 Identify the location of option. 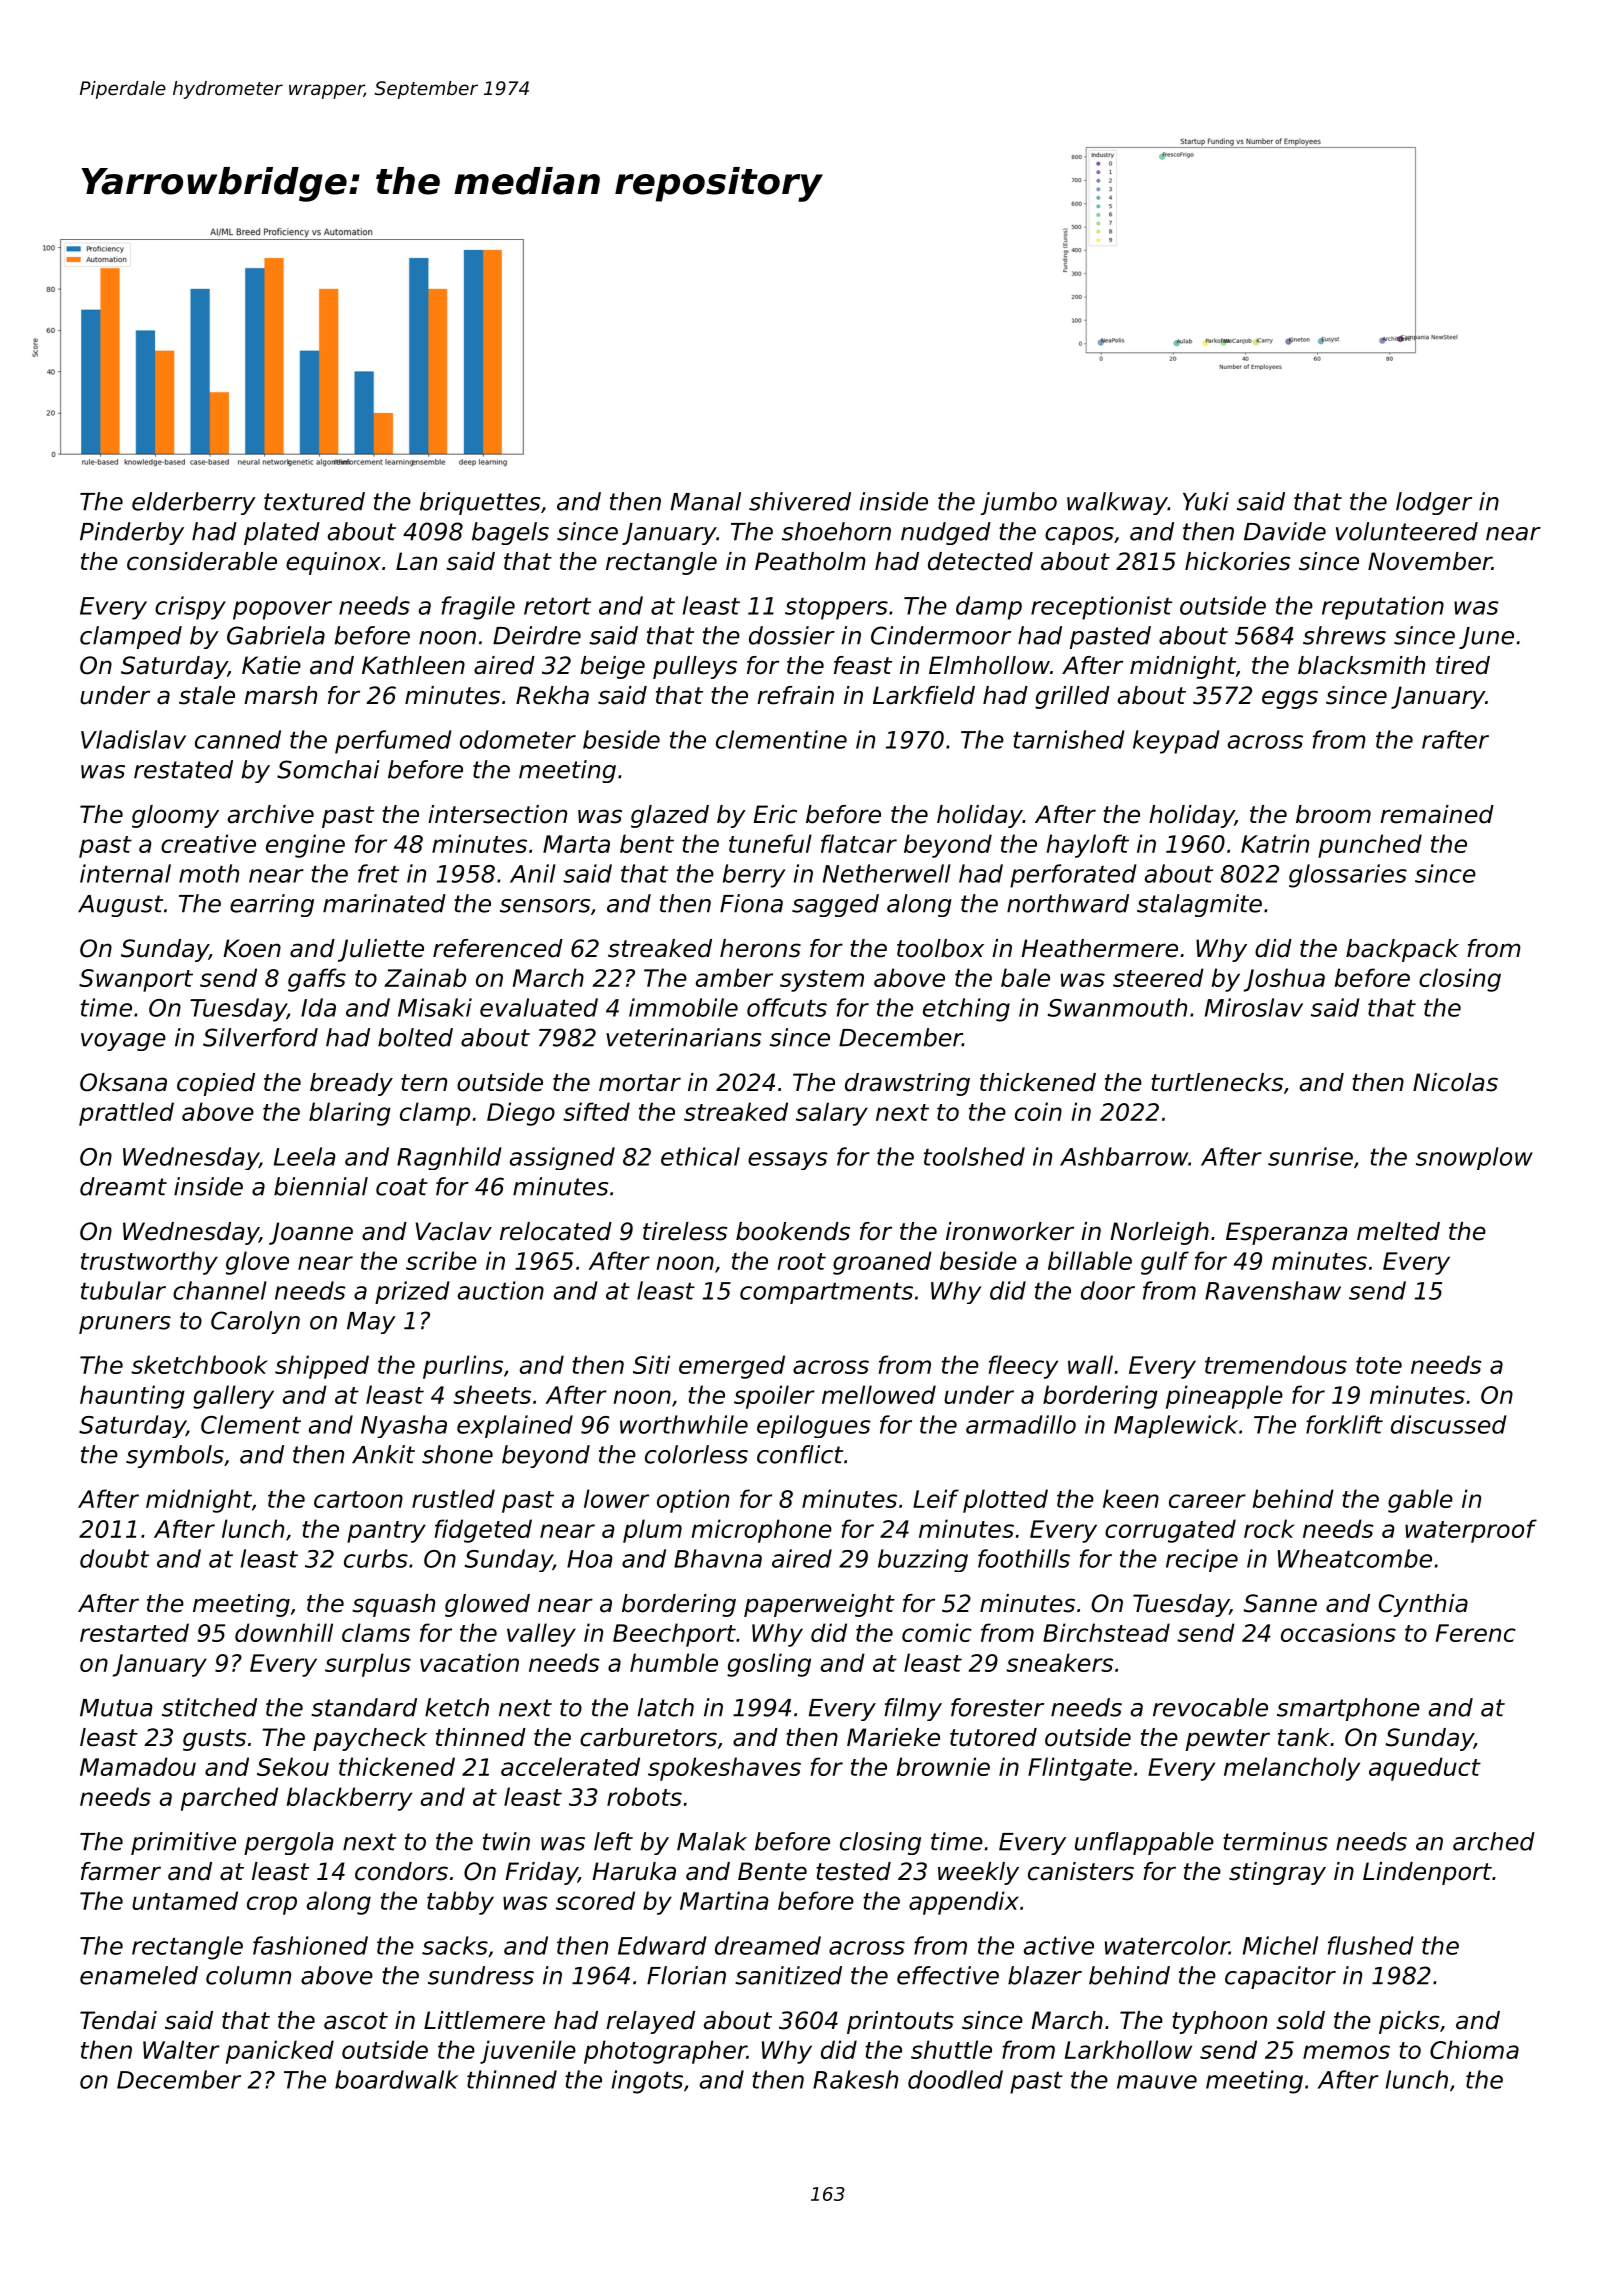
(693, 1501).
